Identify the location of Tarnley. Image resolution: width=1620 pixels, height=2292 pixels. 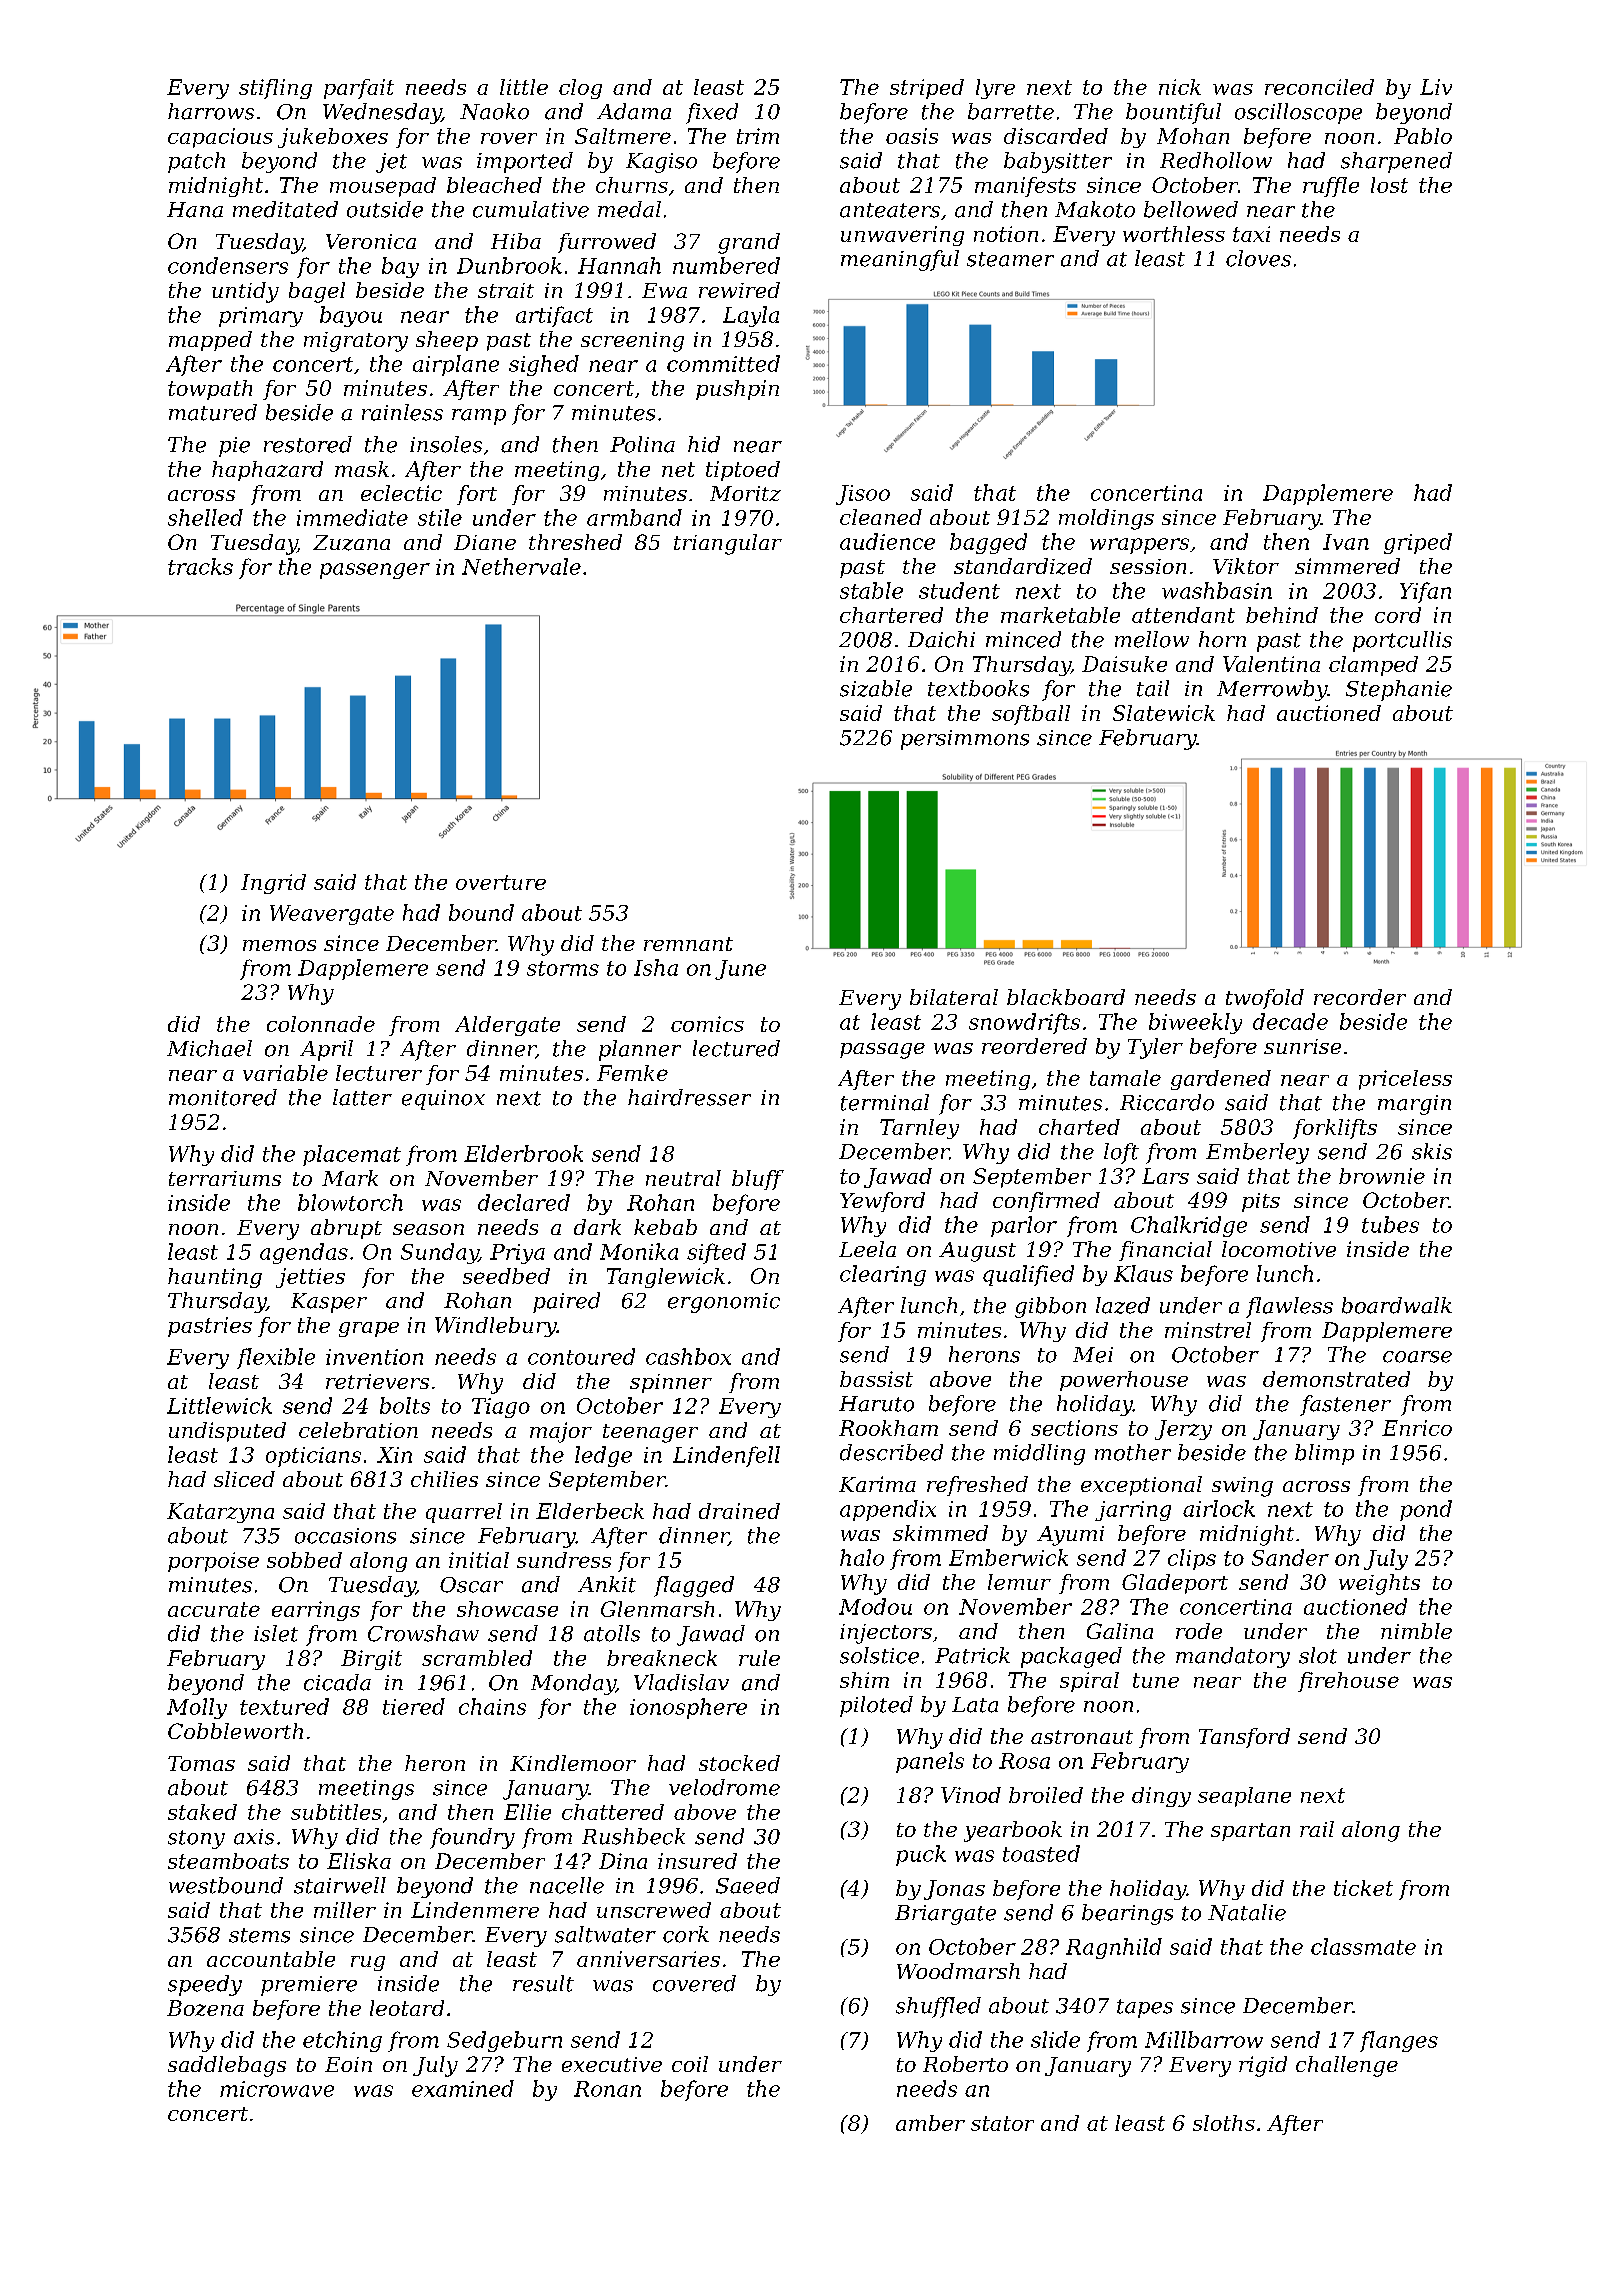
(919, 1129).
